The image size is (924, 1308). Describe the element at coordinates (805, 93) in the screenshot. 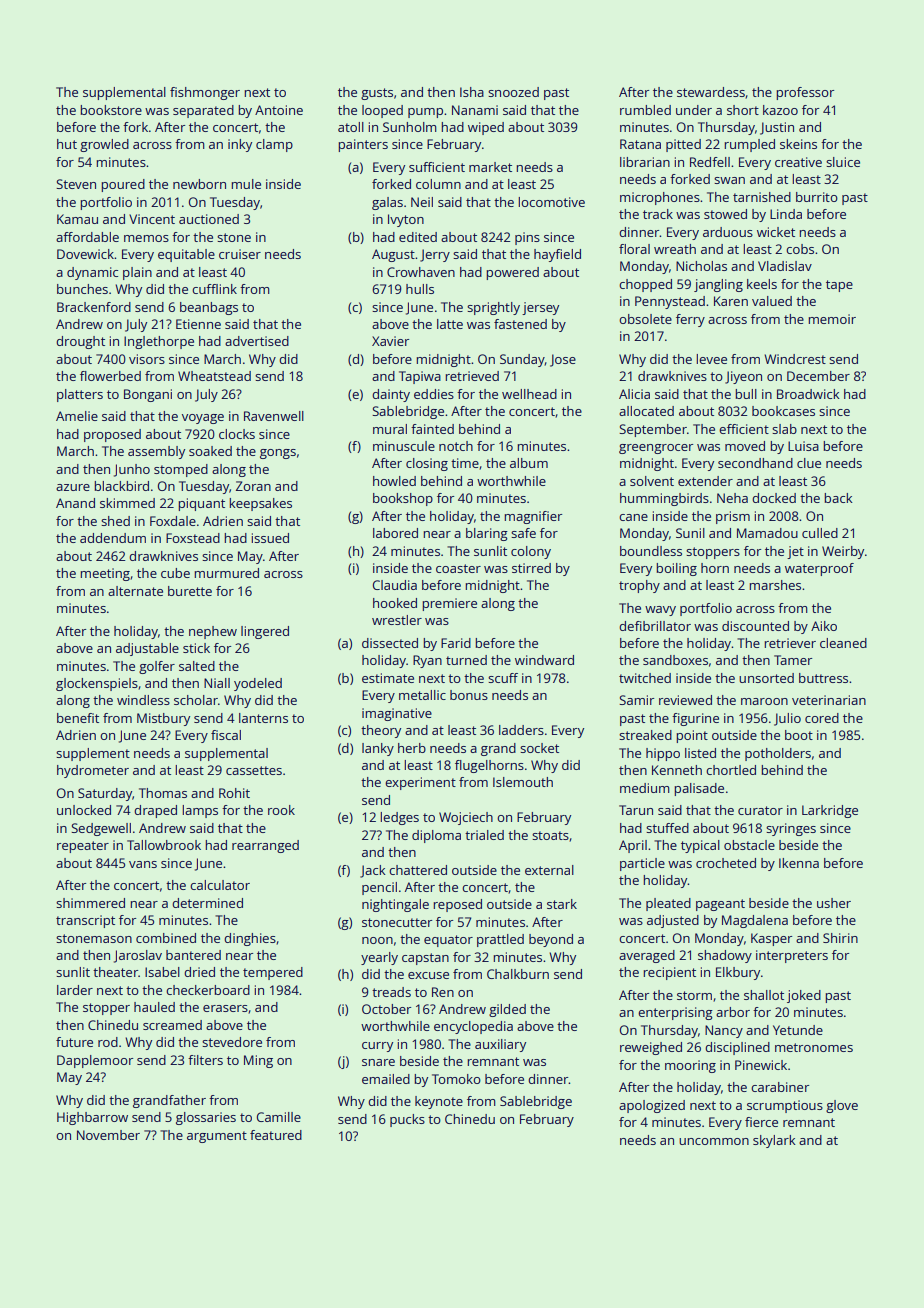

I see `professor` at that location.
